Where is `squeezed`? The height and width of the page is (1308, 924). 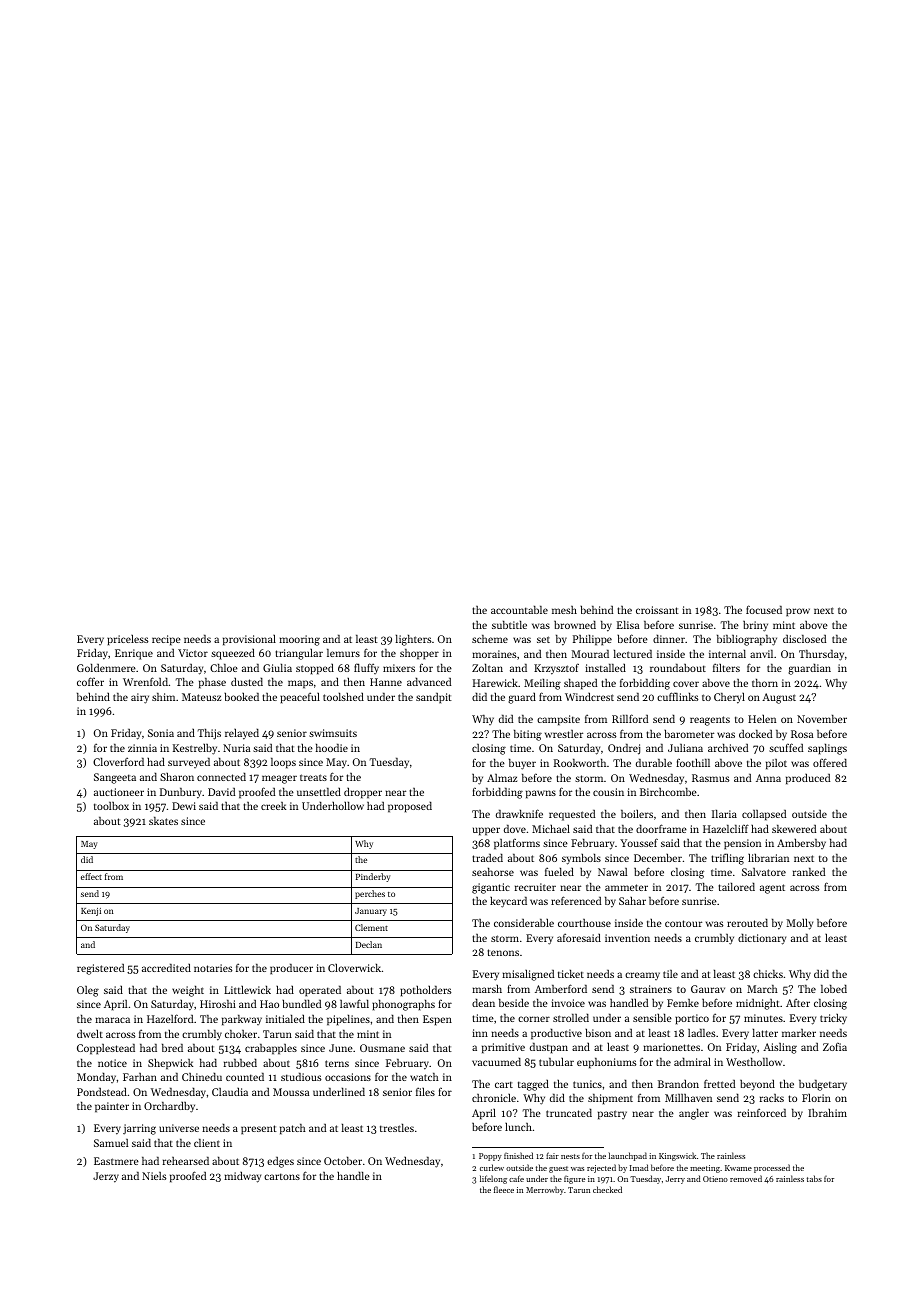
squeezed is located at coordinates (233, 654).
